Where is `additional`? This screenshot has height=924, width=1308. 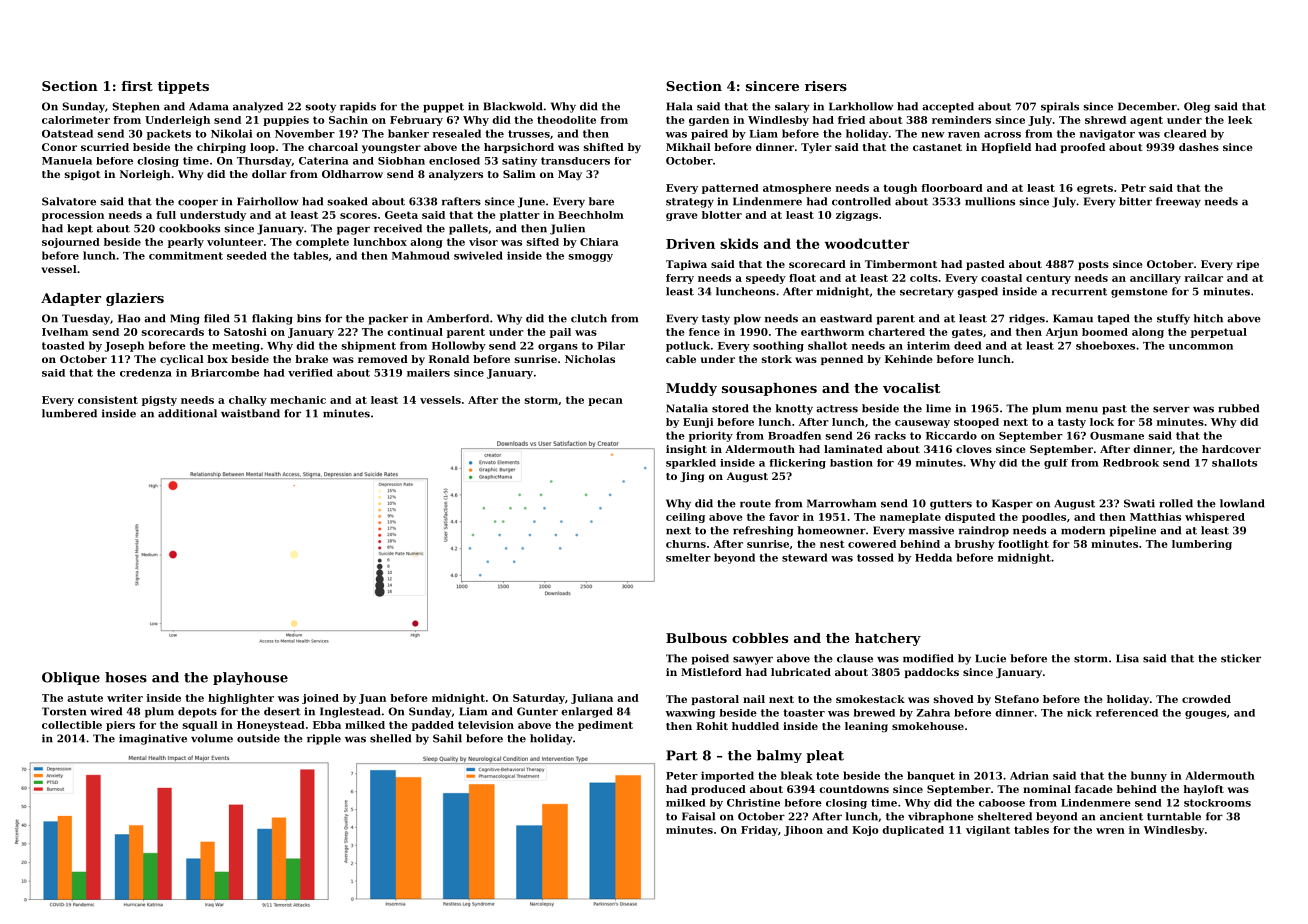
additional is located at coordinates (187, 413).
